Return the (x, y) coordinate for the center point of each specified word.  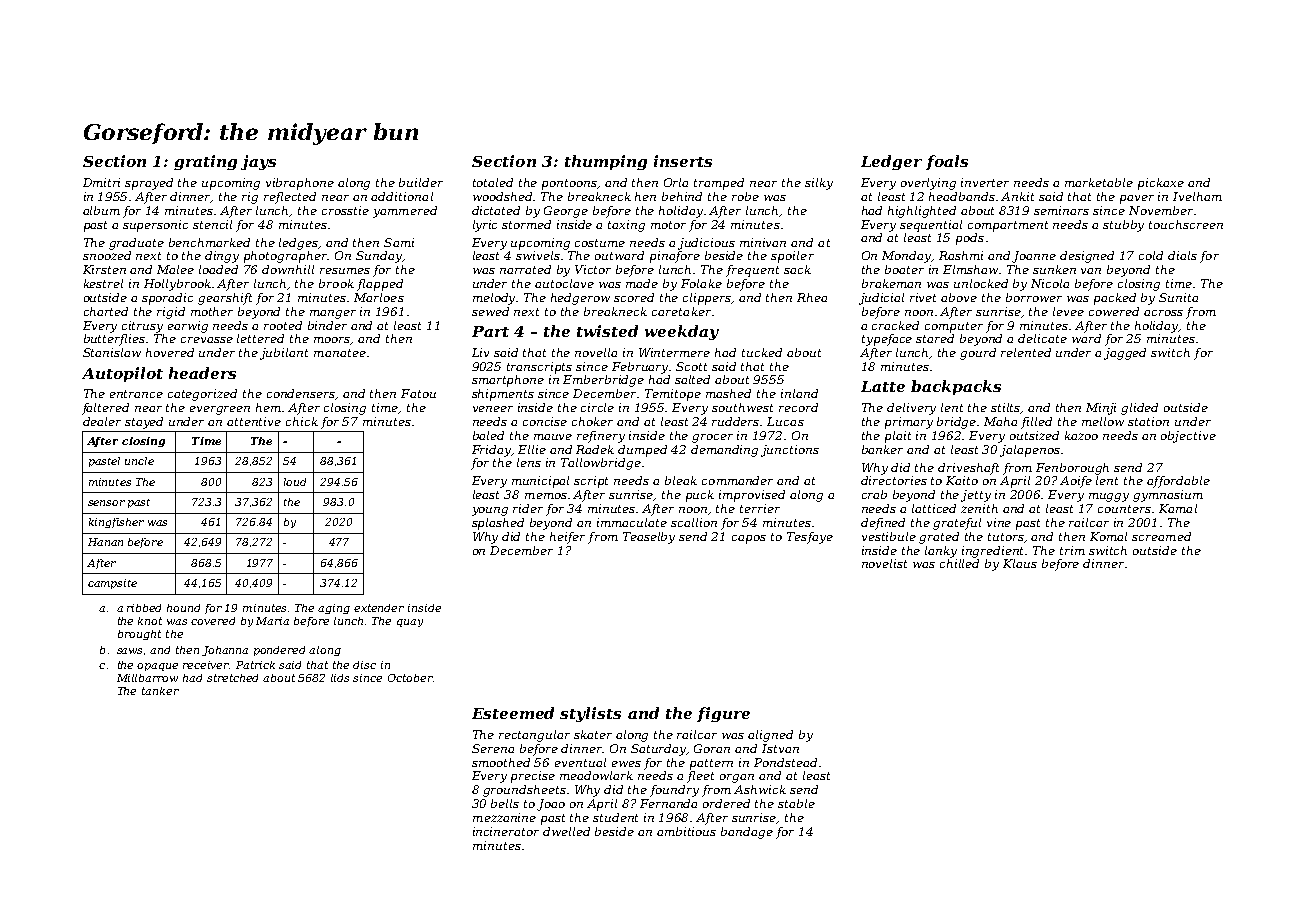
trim (1072, 550)
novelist (884, 563)
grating (205, 162)
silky (819, 184)
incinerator (506, 831)
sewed (490, 311)
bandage (747, 833)
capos (749, 539)
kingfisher (116, 523)
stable (796, 803)
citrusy (142, 327)
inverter (985, 182)
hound (183, 608)
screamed (1161, 536)
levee (1068, 311)
